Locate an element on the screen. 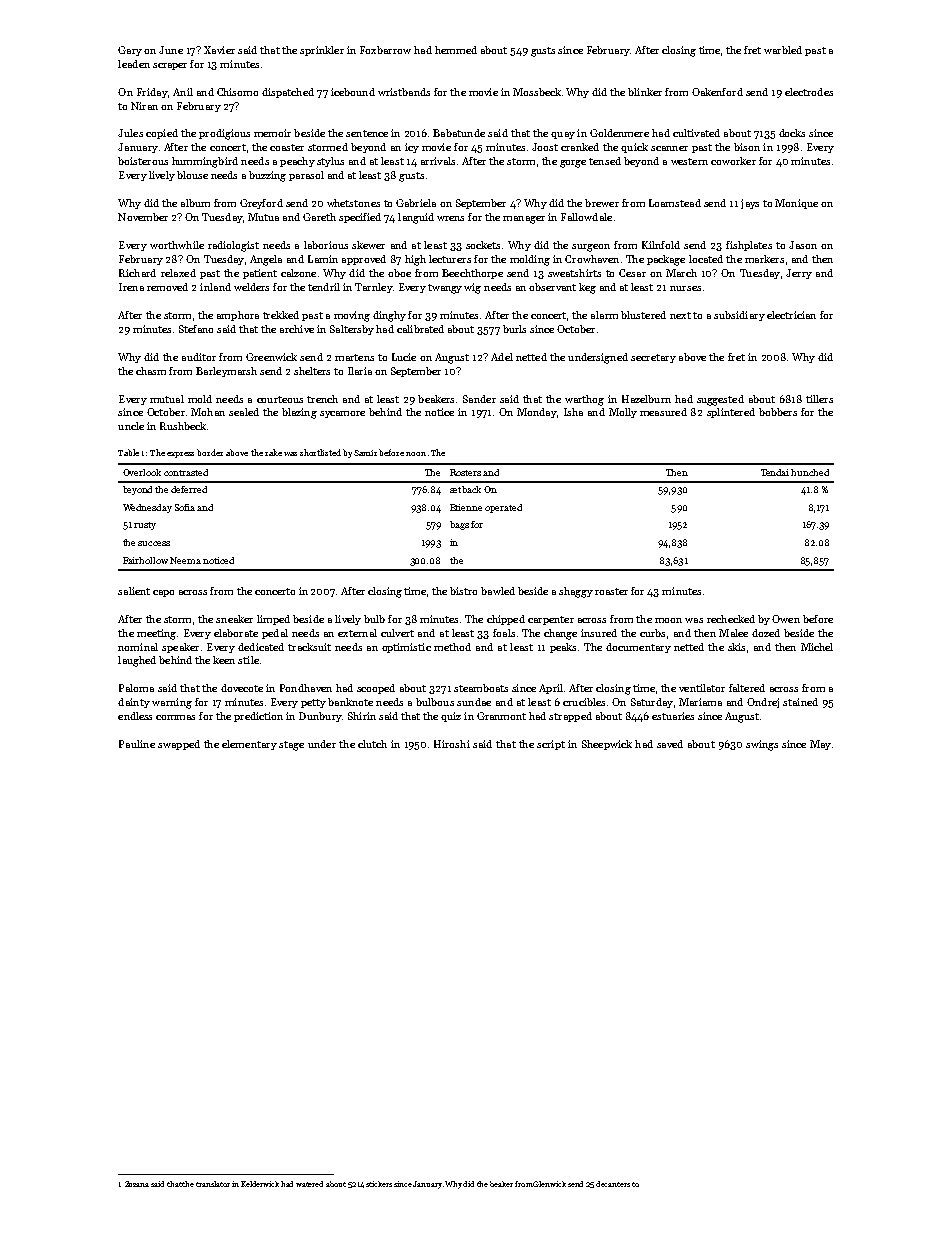  sycamore is located at coordinates (342, 414).
